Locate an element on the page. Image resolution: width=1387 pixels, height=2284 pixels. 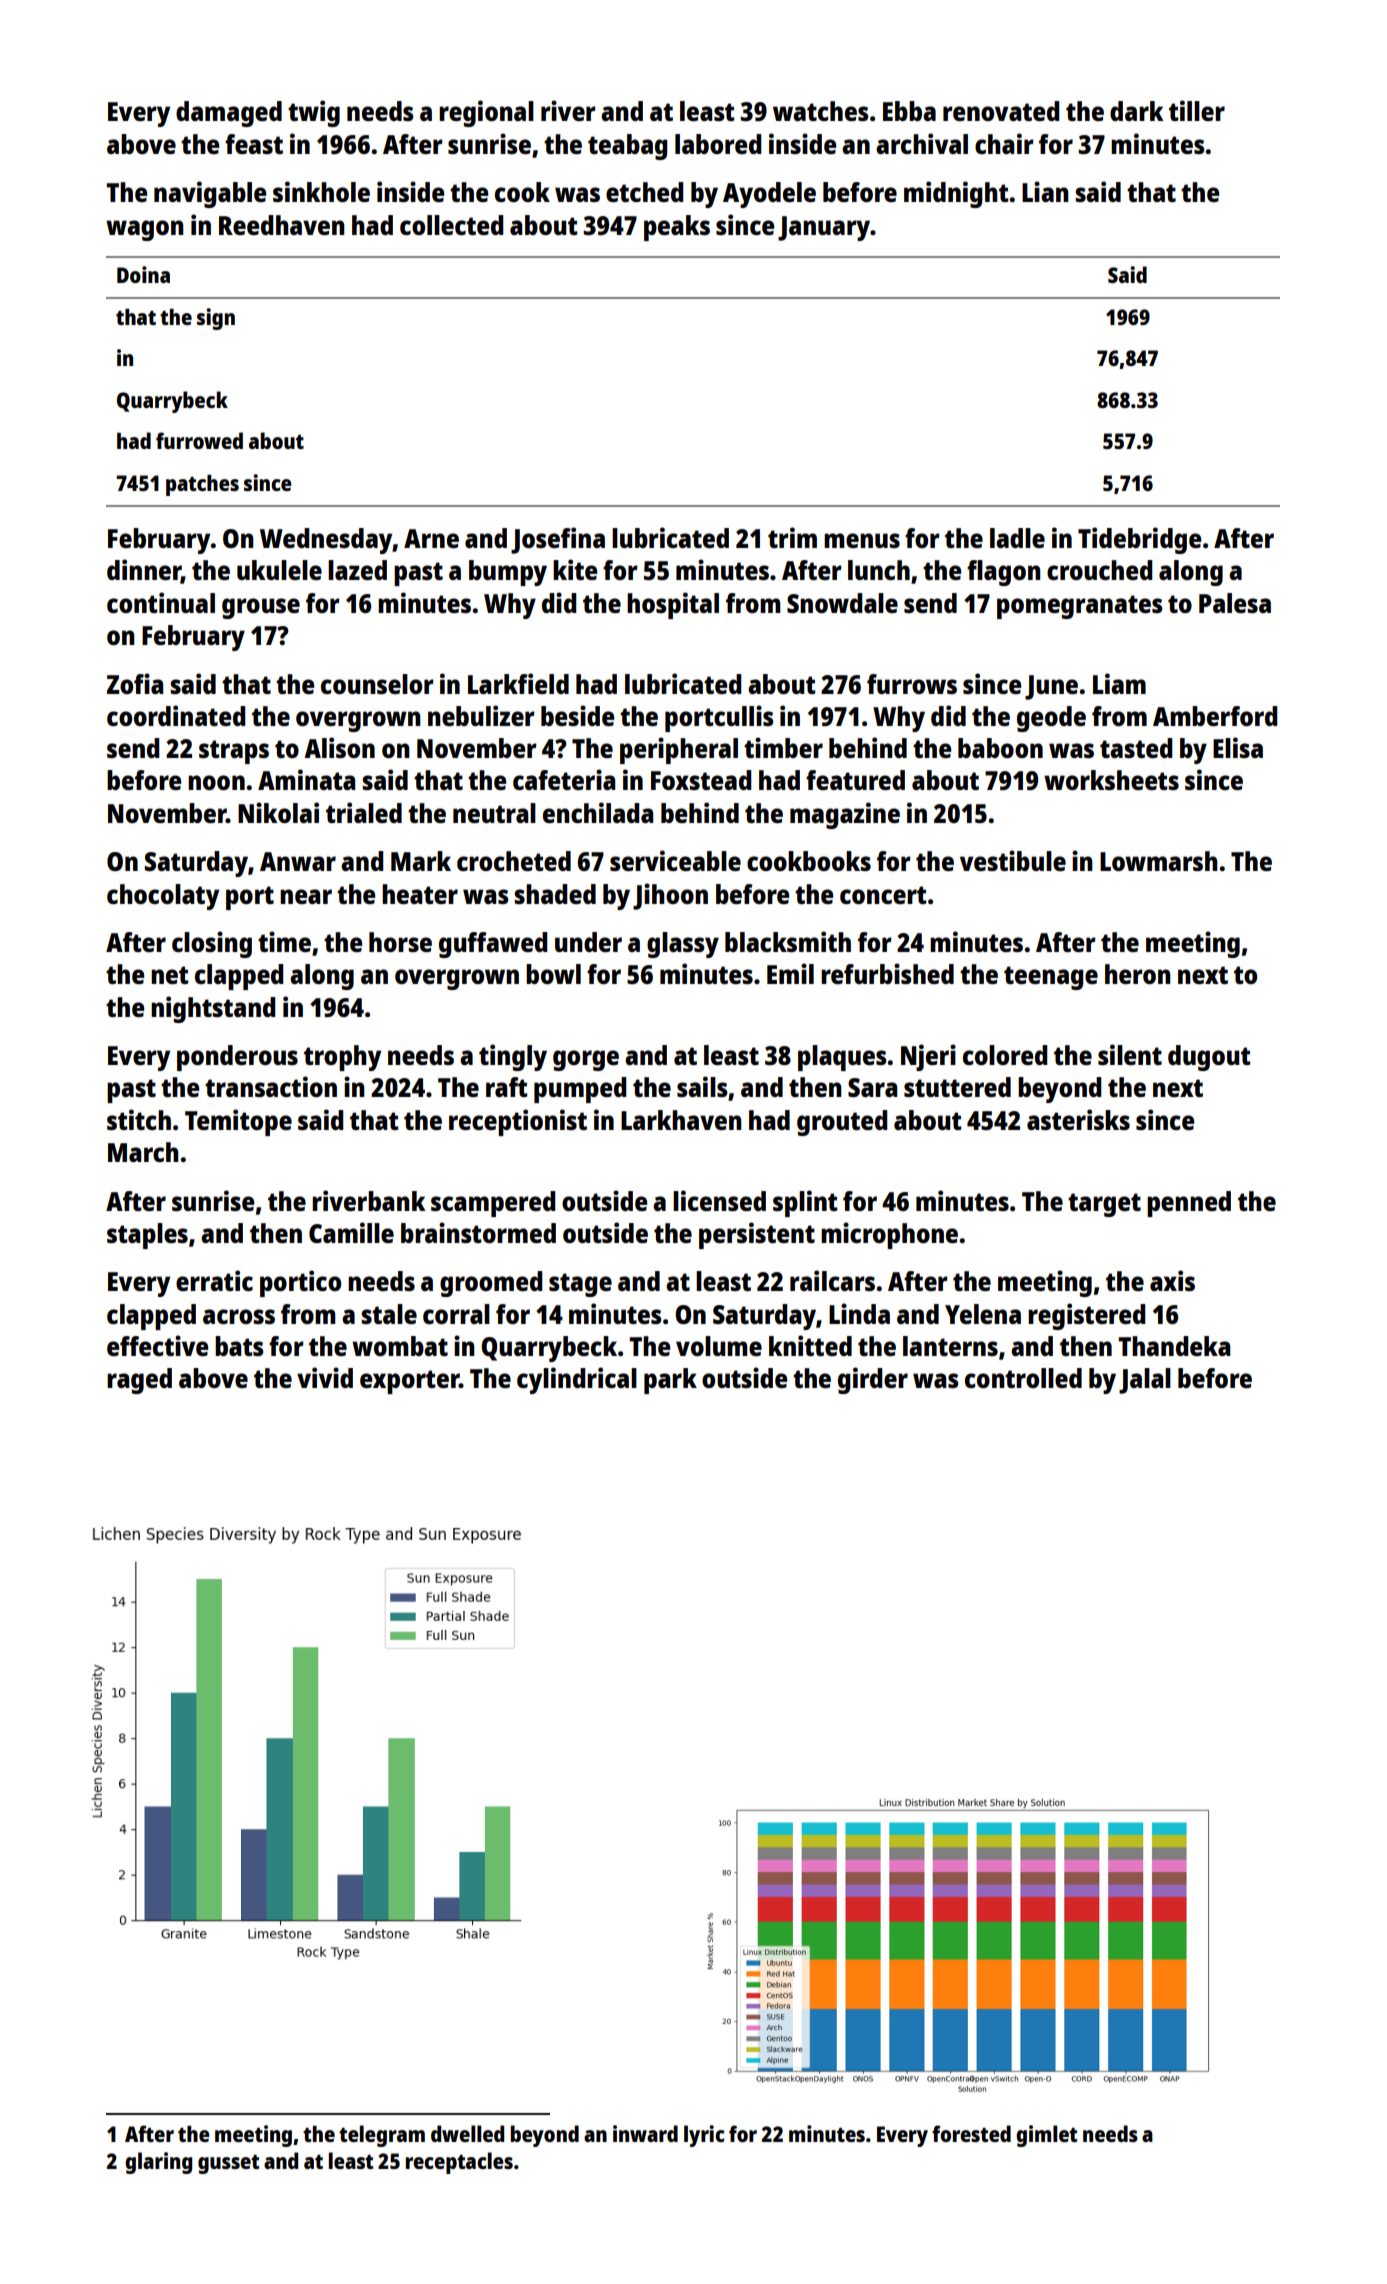
refurbished is located at coordinates (887, 973).
